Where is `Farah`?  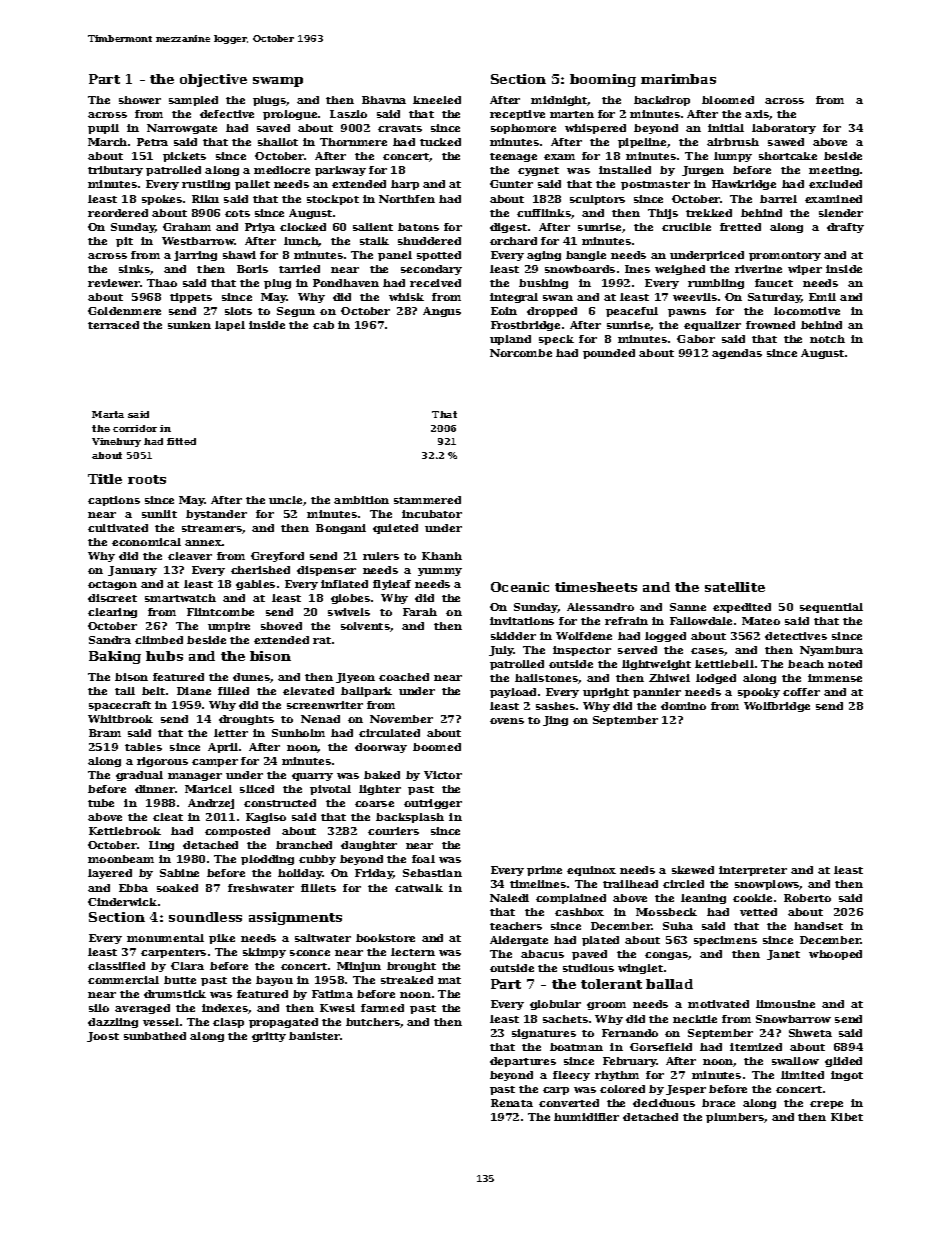
Farah is located at coordinates (420, 612).
